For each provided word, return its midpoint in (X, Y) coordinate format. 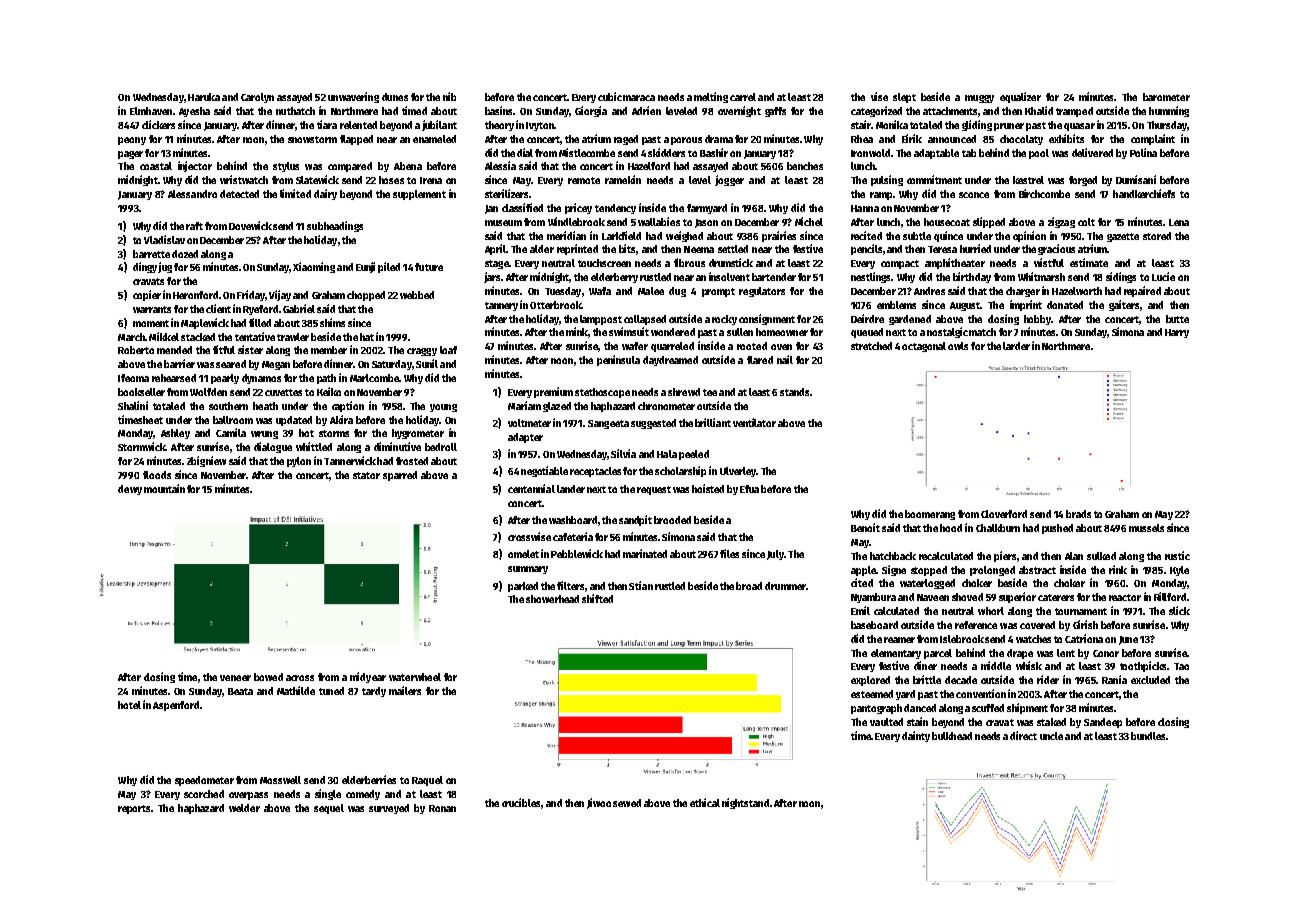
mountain (164, 488)
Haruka (204, 97)
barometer (1166, 97)
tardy (374, 692)
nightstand (745, 803)
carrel (743, 97)
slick (1179, 610)
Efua (749, 489)
